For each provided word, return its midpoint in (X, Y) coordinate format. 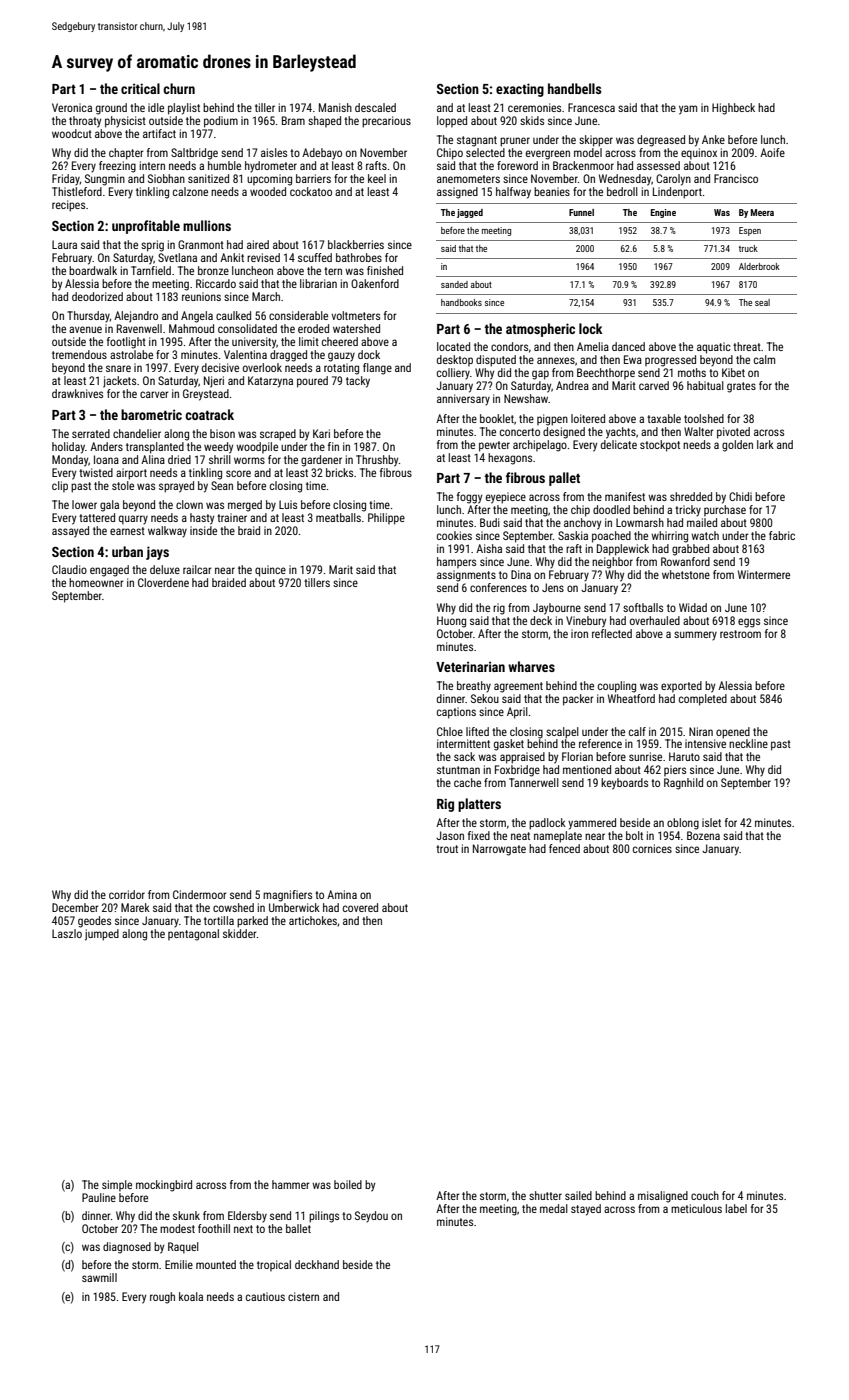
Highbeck (733, 109)
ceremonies (534, 107)
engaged (109, 571)
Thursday (88, 317)
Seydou (371, 1217)
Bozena (703, 835)
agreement (518, 687)
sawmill (99, 1277)
